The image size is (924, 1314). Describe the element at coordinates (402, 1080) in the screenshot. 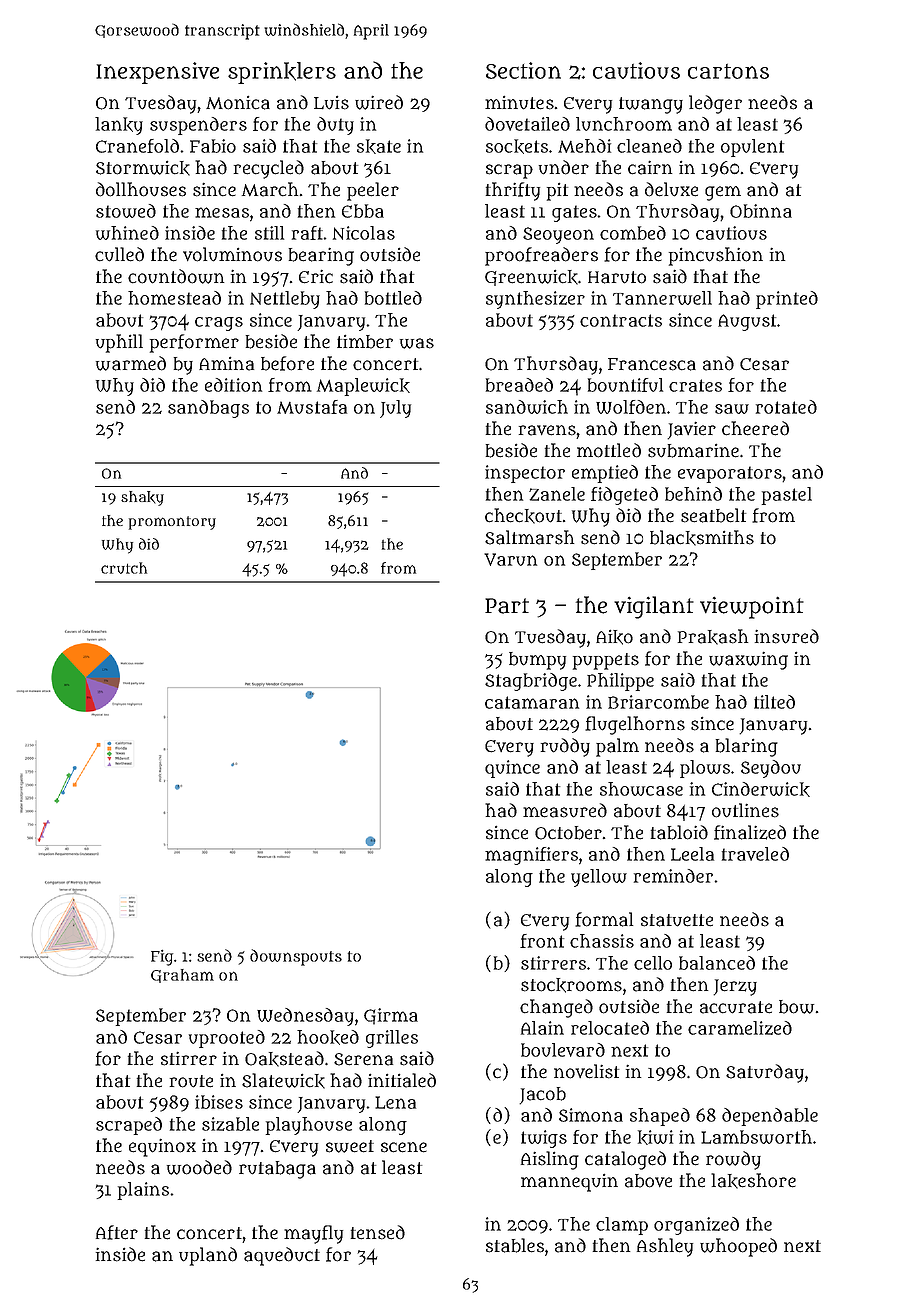

I see `initialed` at that location.
